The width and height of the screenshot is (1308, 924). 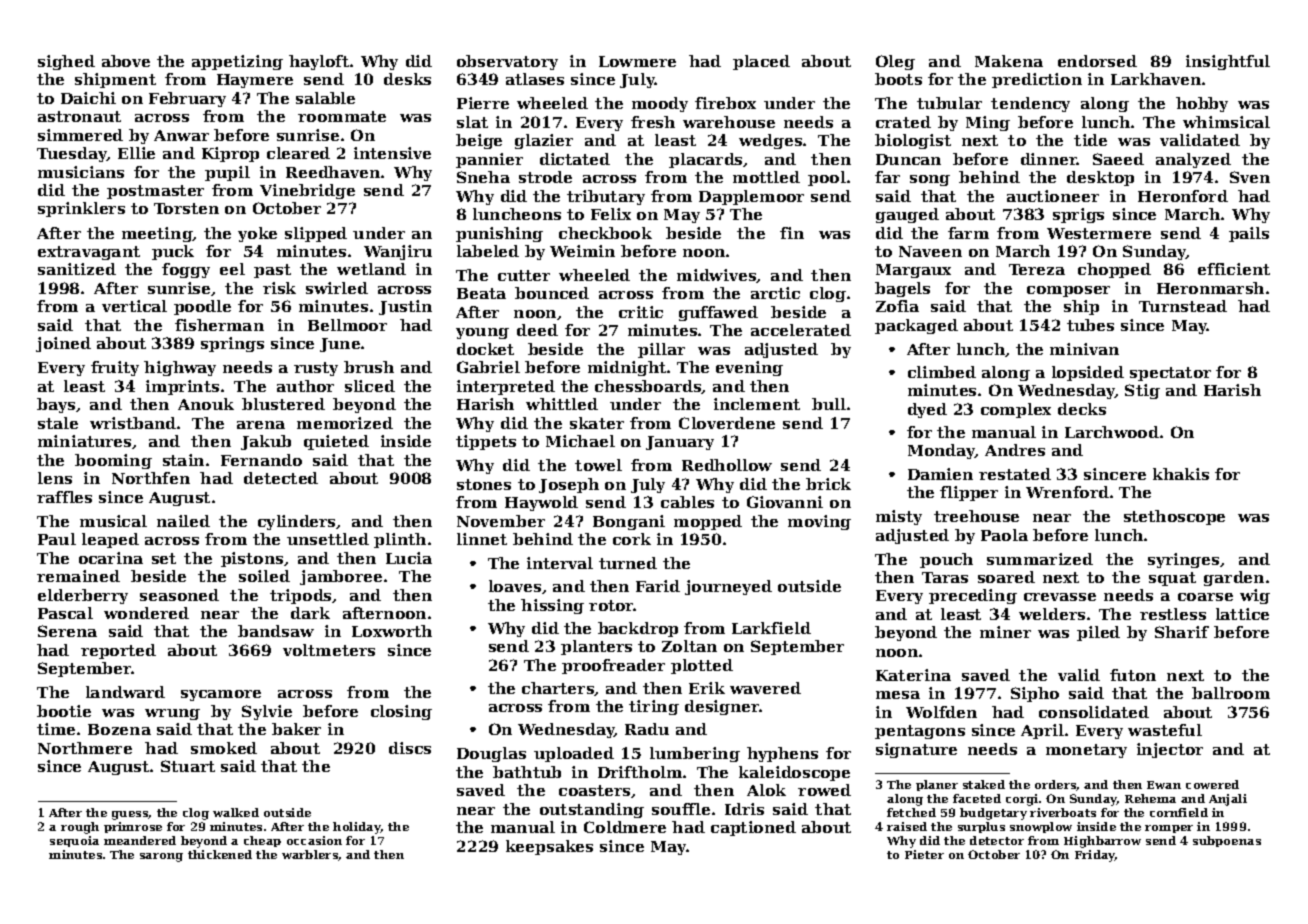 I want to click on observatory, so click(x=507, y=62).
